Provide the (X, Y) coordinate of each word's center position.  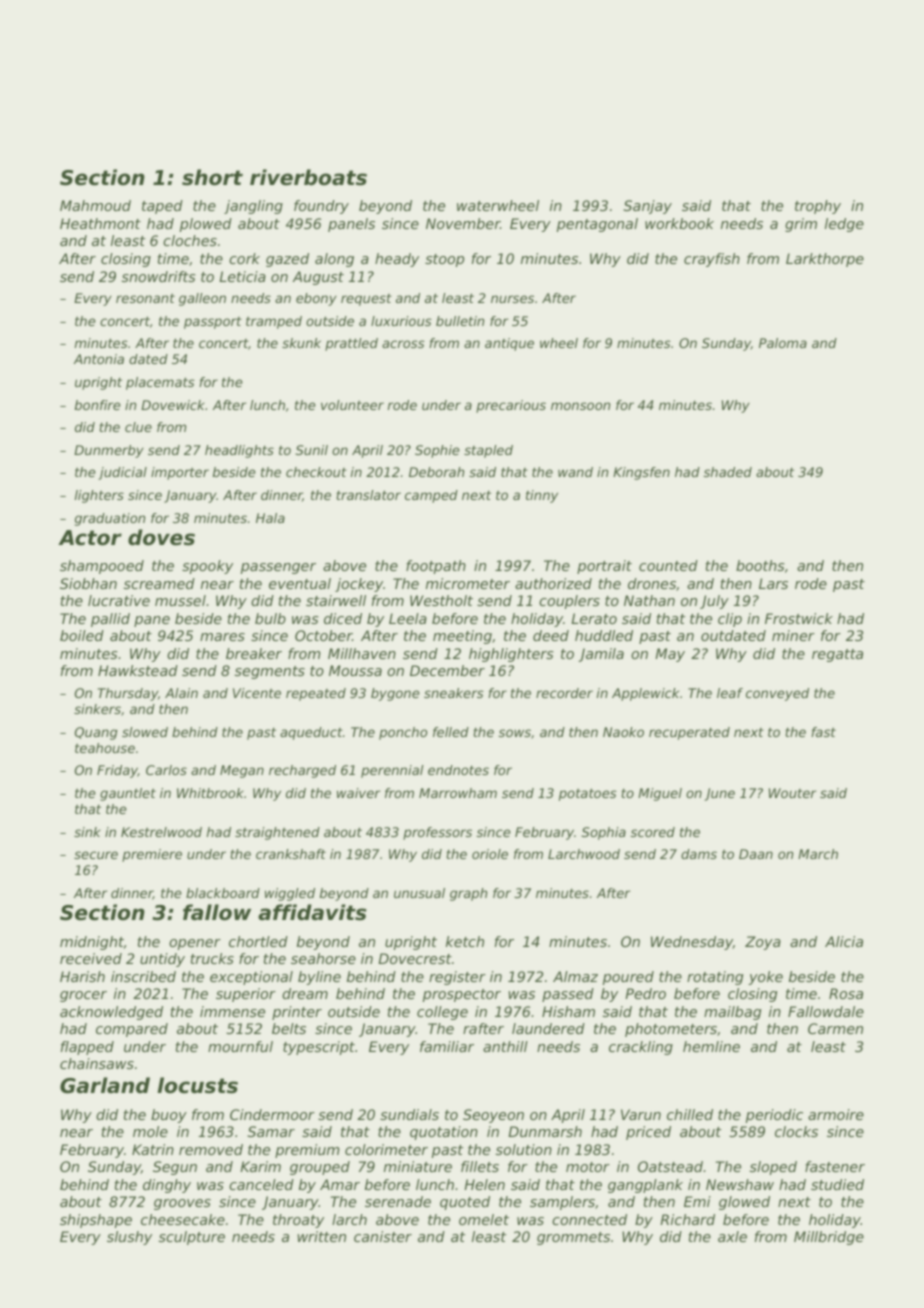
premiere (152, 855)
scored (653, 832)
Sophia (604, 833)
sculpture (192, 1238)
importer (180, 473)
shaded (728, 472)
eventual (300, 583)
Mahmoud (95, 205)
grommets (573, 1238)
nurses (512, 299)
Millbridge (829, 1238)
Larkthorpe (825, 260)
